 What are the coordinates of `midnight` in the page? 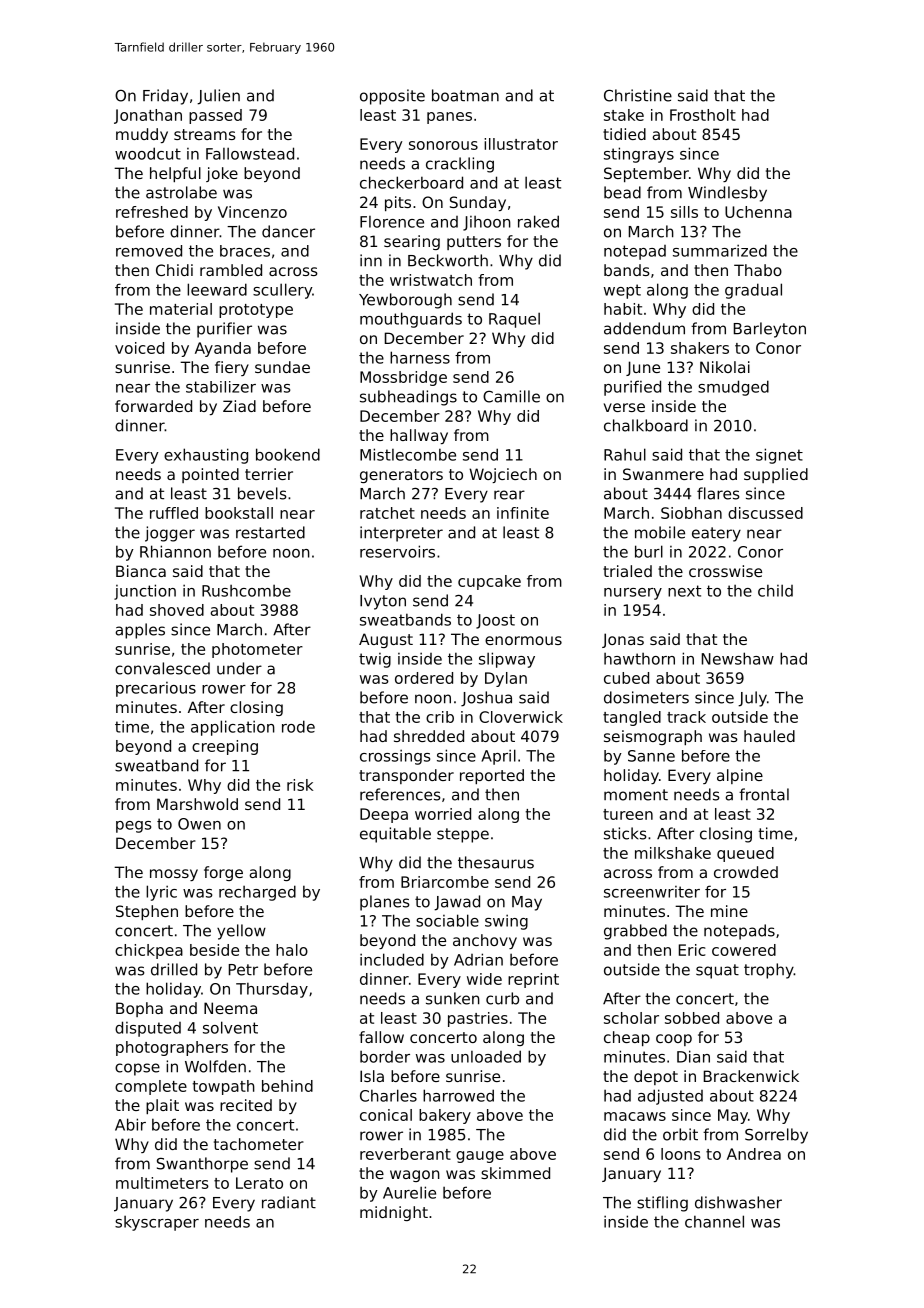 It's located at (394, 1213).
